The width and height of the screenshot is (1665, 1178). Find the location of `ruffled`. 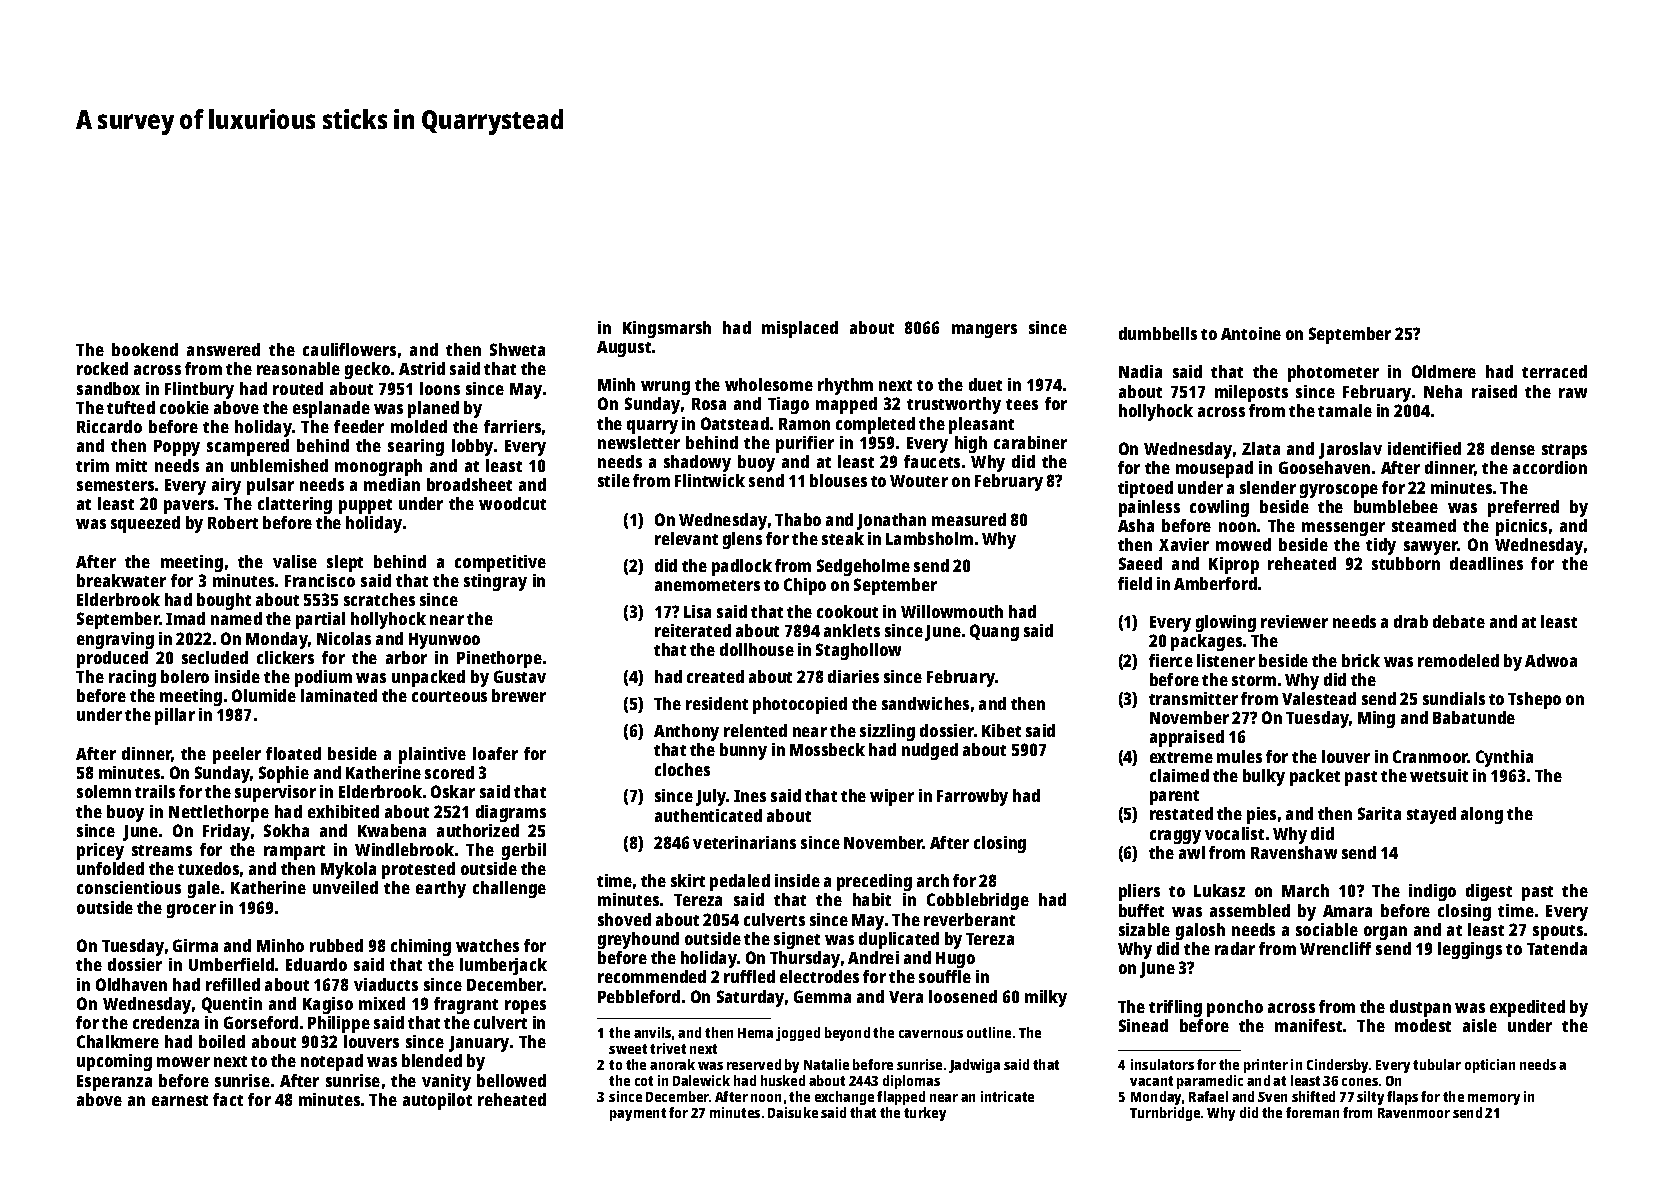

ruffled is located at coordinates (749, 976).
